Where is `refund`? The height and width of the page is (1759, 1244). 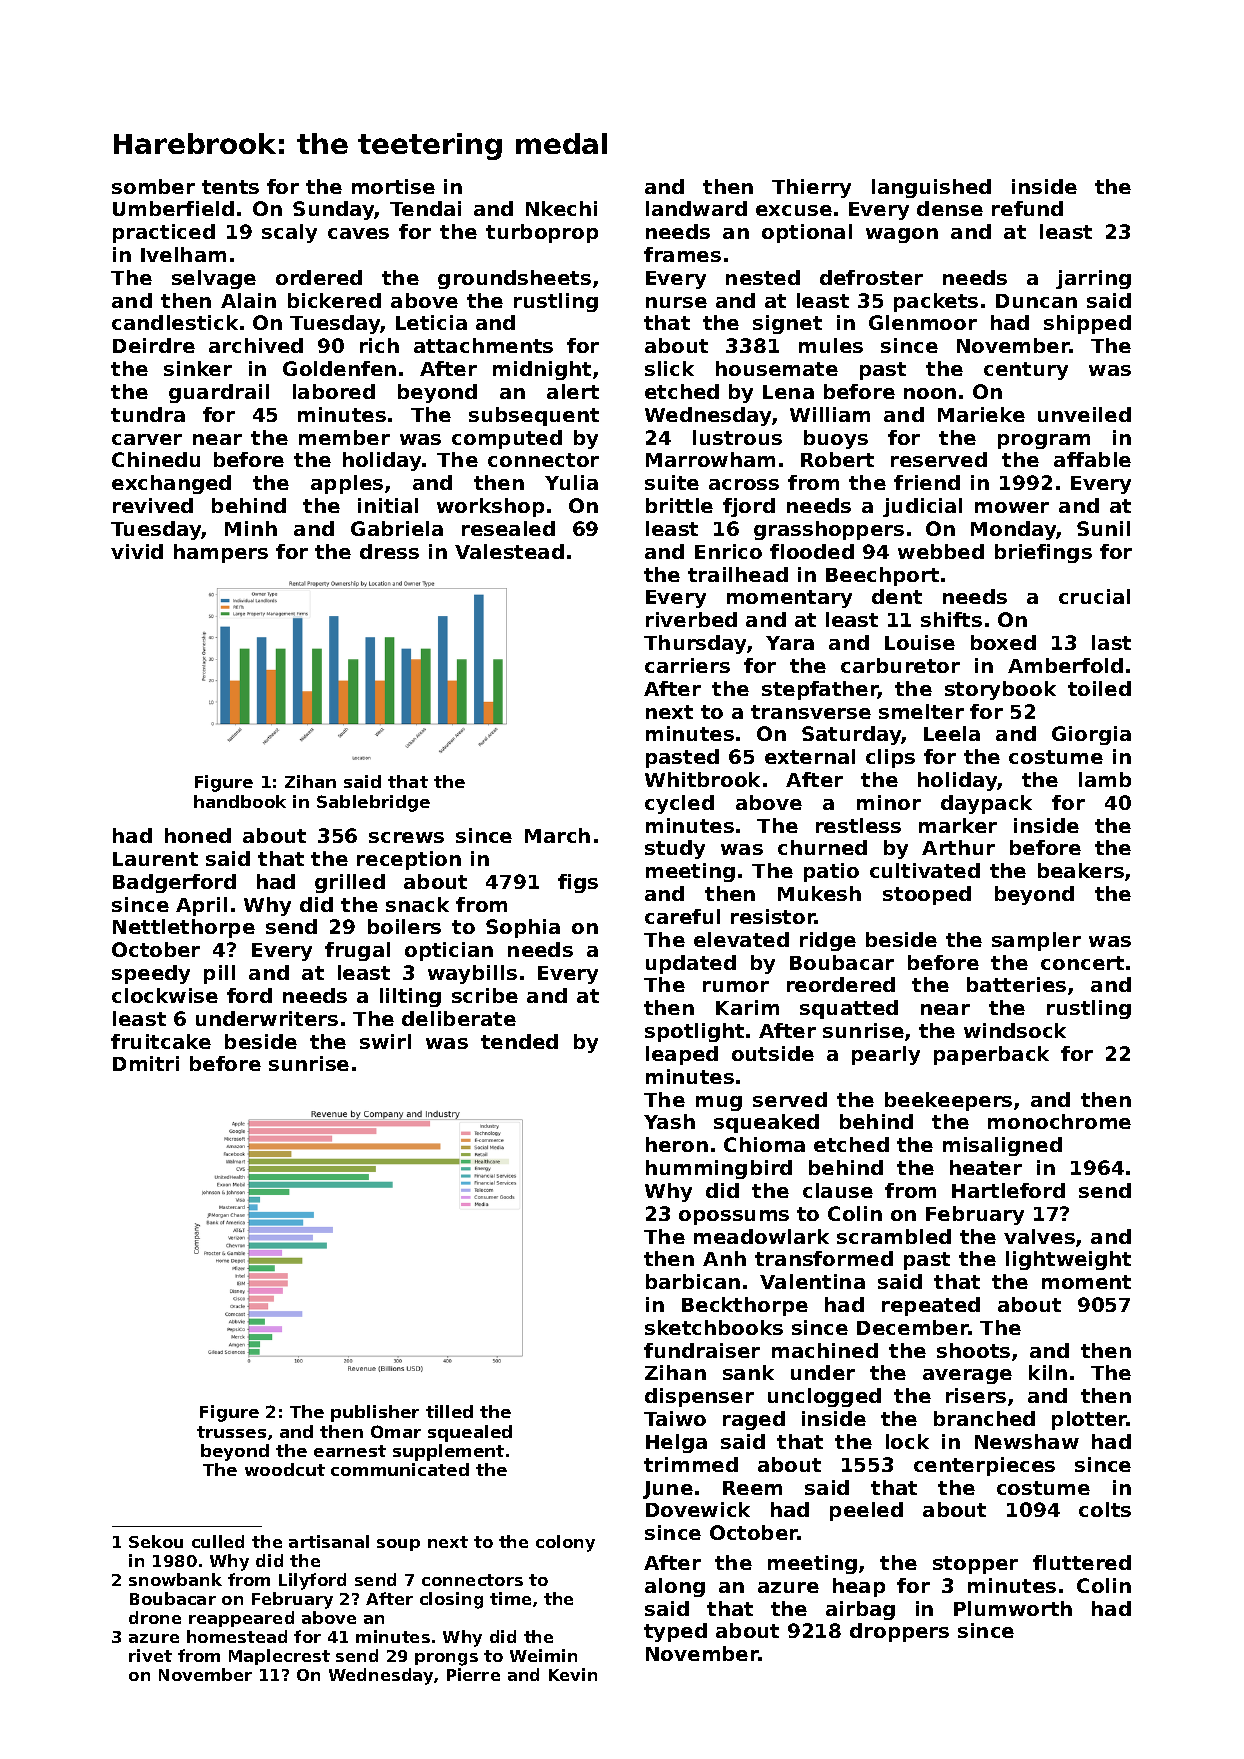
refund is located at coordinates (1027, 208).
